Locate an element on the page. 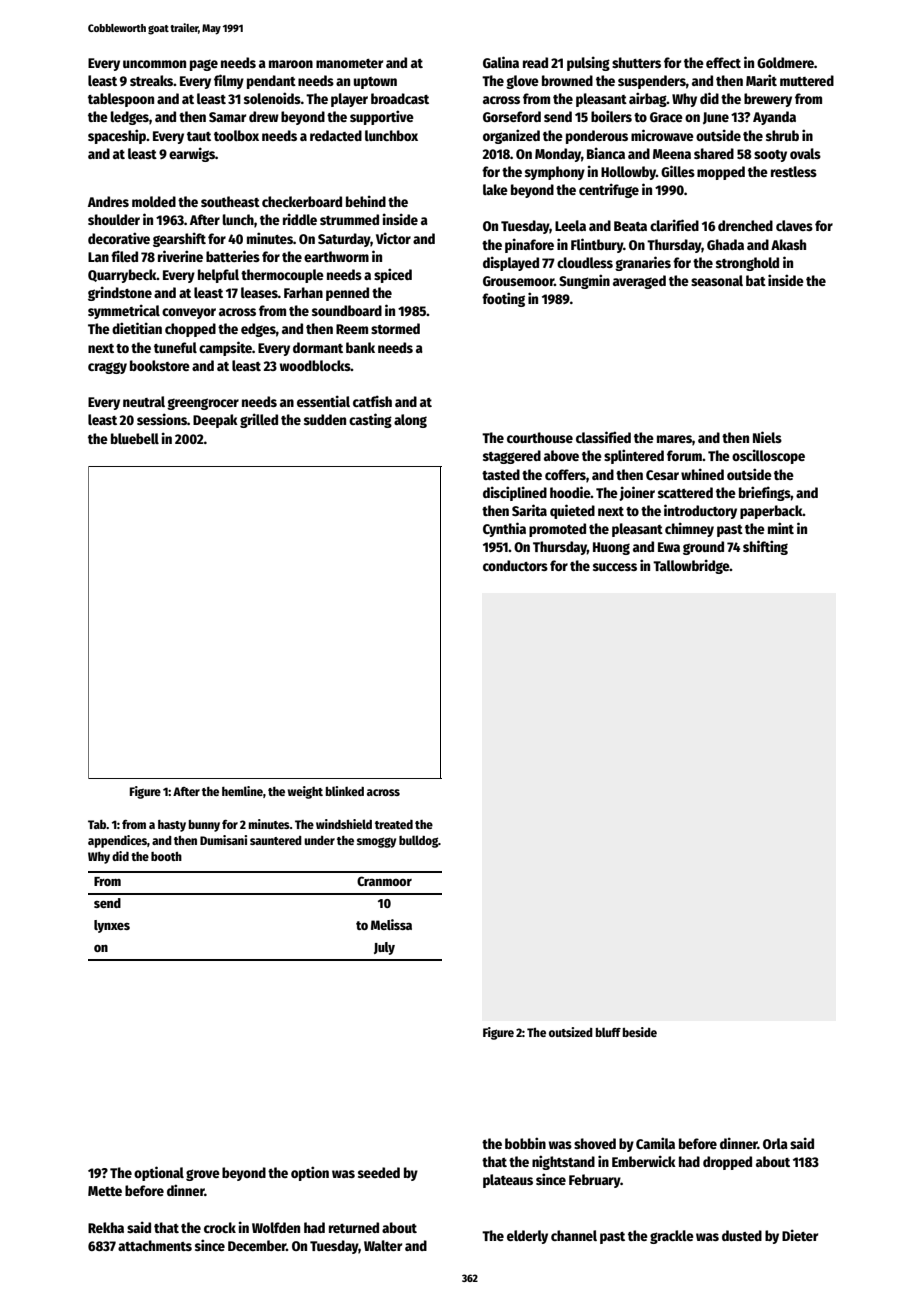 The image size is (924, 1308). Mette is located at coordinates (105, 1191).
